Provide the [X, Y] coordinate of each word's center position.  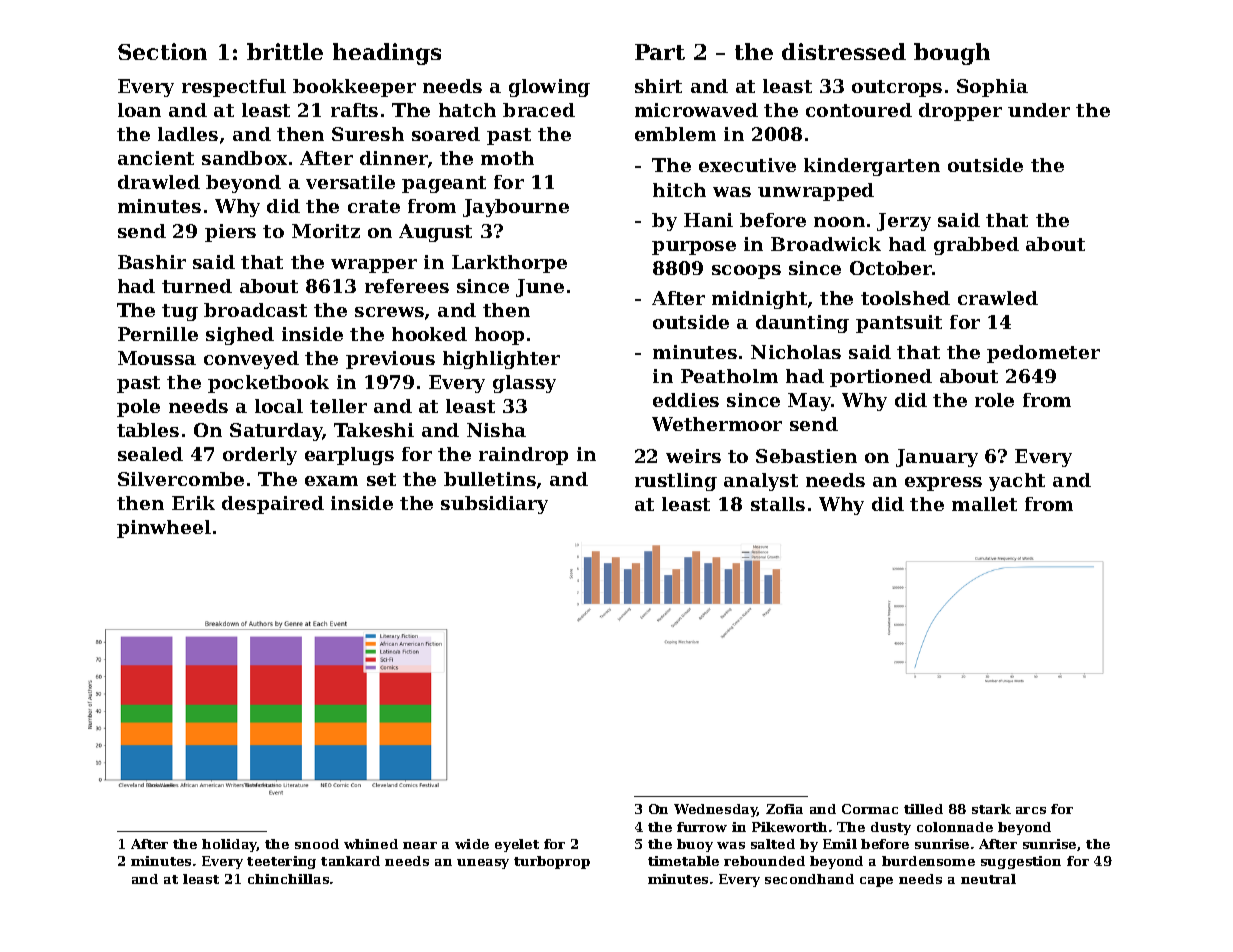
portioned [881, 378]
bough [952, 54]
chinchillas [288, 879]
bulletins [490, 479]
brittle [285, 51]
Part [660, 52]
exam [331, 481]
